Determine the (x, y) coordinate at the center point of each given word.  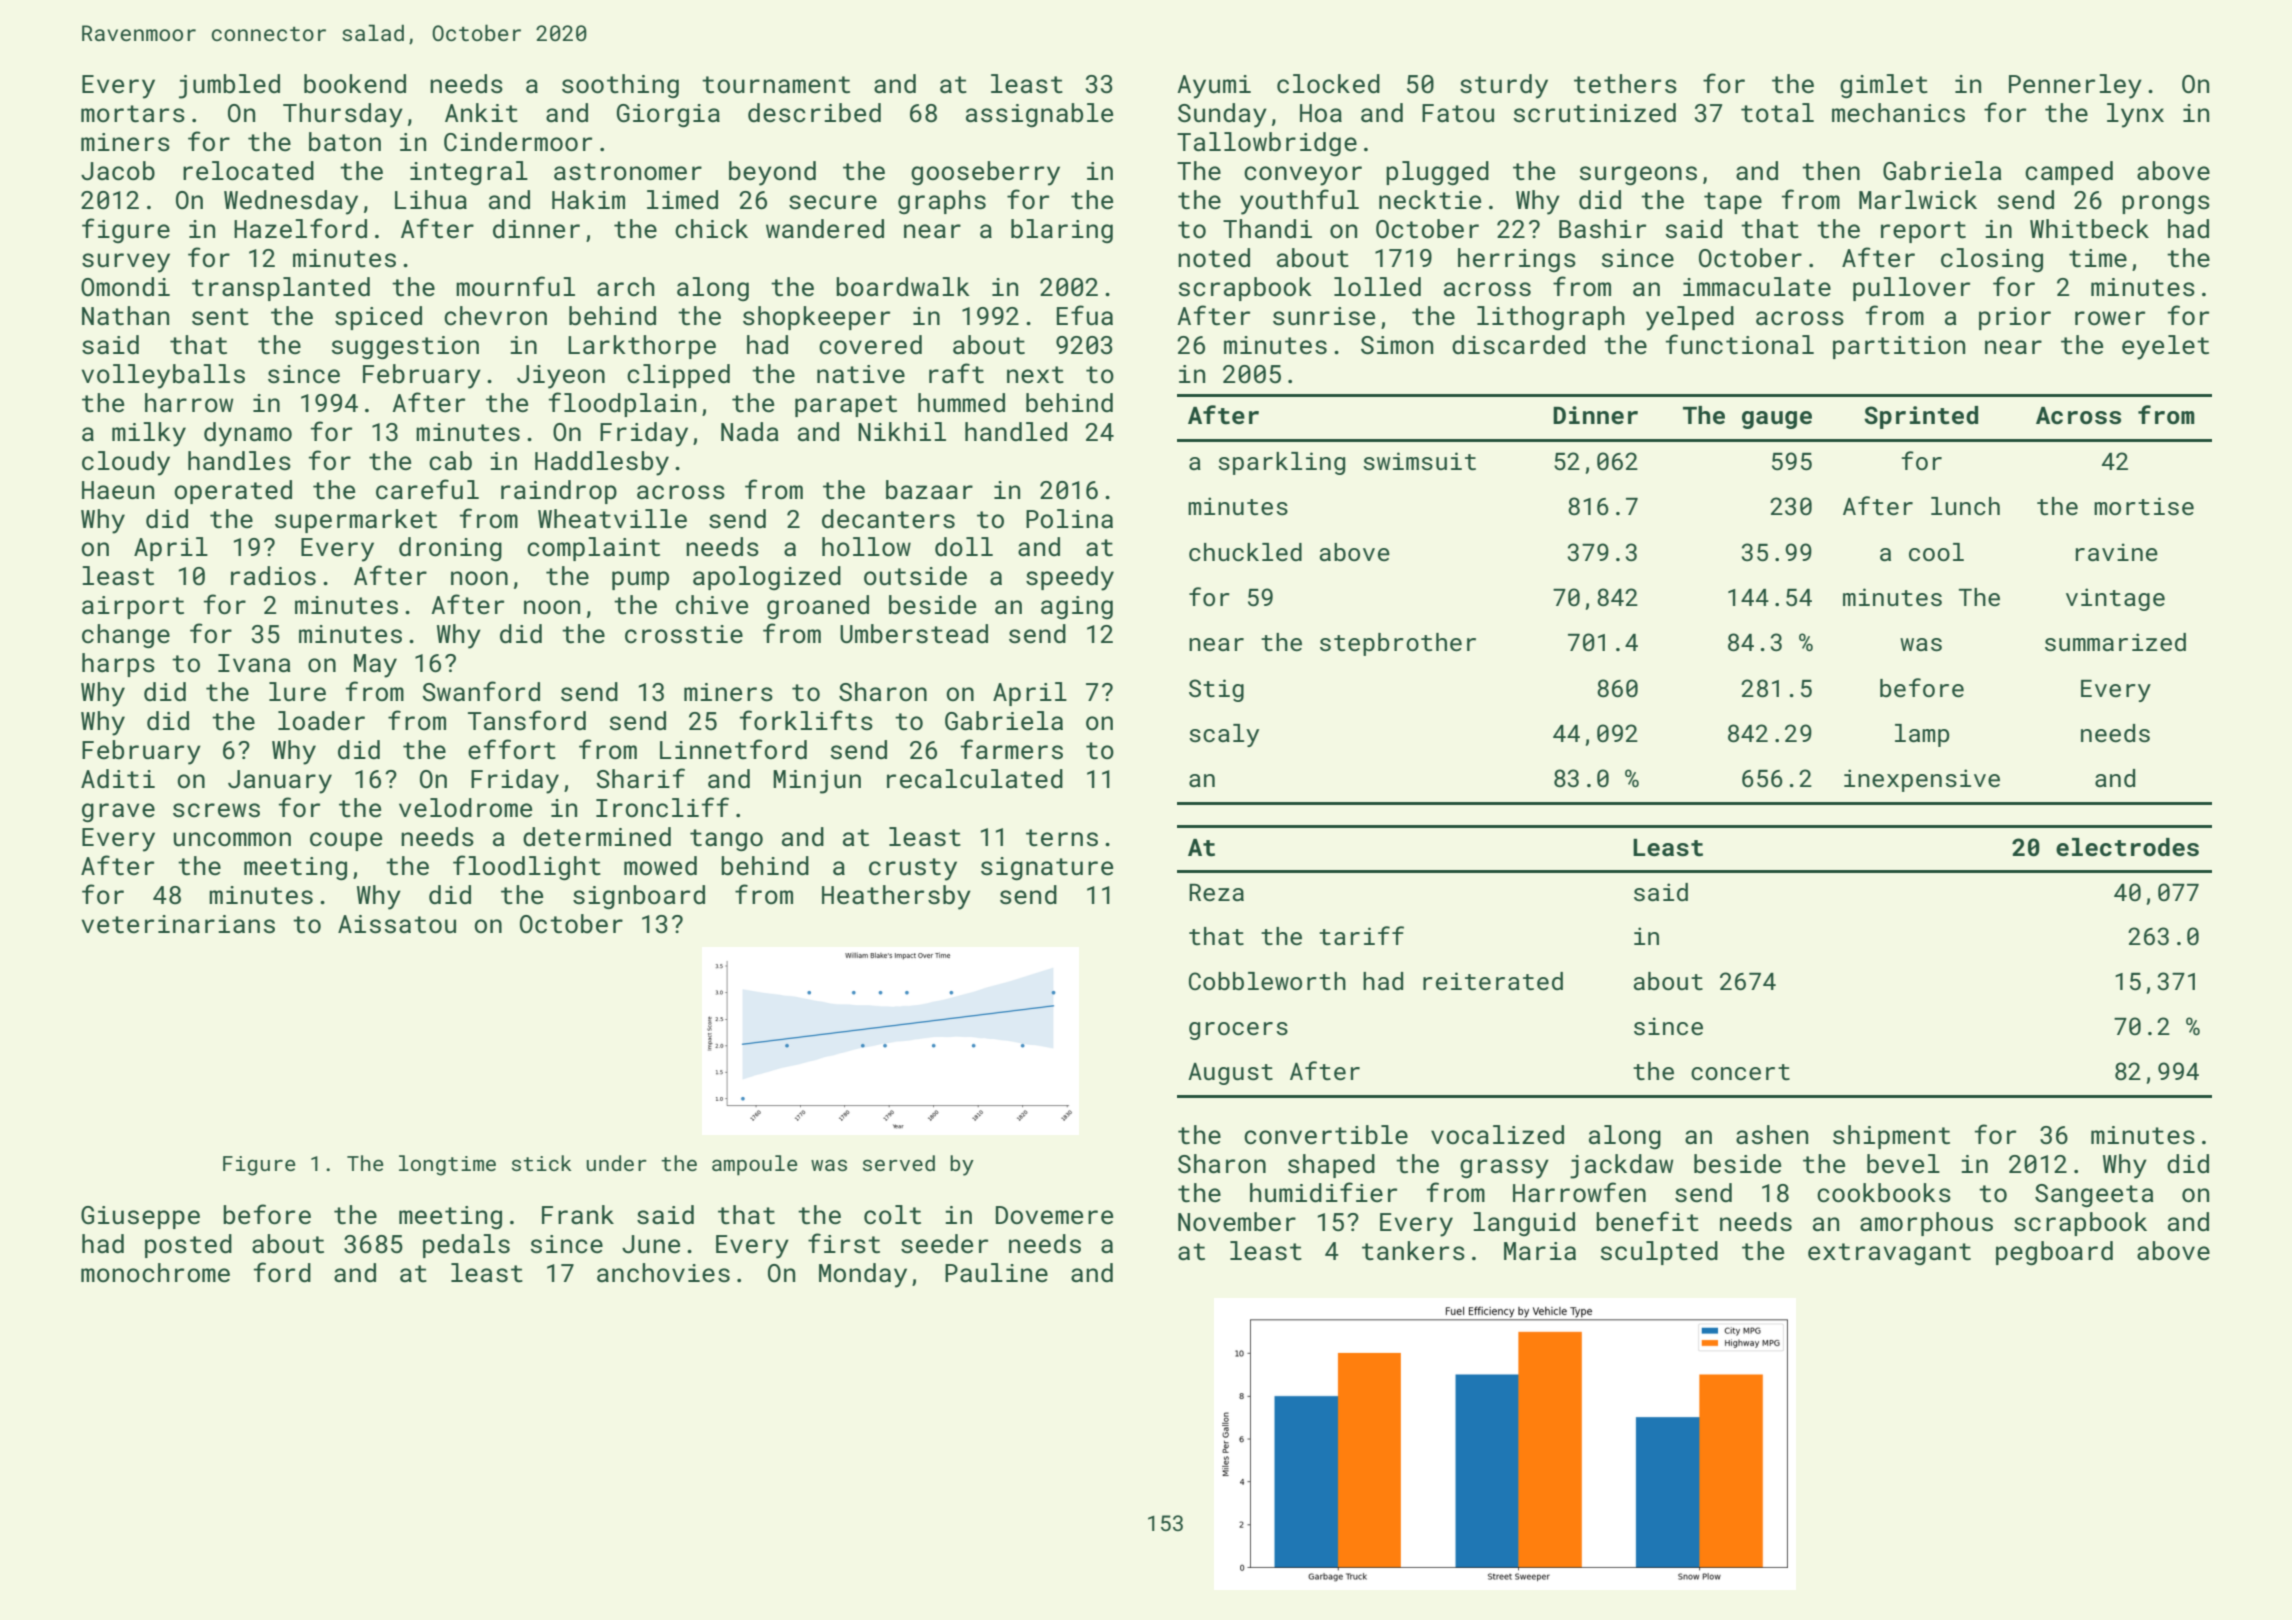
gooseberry (985, 173)
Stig (1216, 690)
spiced (378, 318)
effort (512, 749)
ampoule (755, 1165)
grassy (1504, 1169)
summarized (2115, 642)
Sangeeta (2094, 1195)
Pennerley (2075, 86)
